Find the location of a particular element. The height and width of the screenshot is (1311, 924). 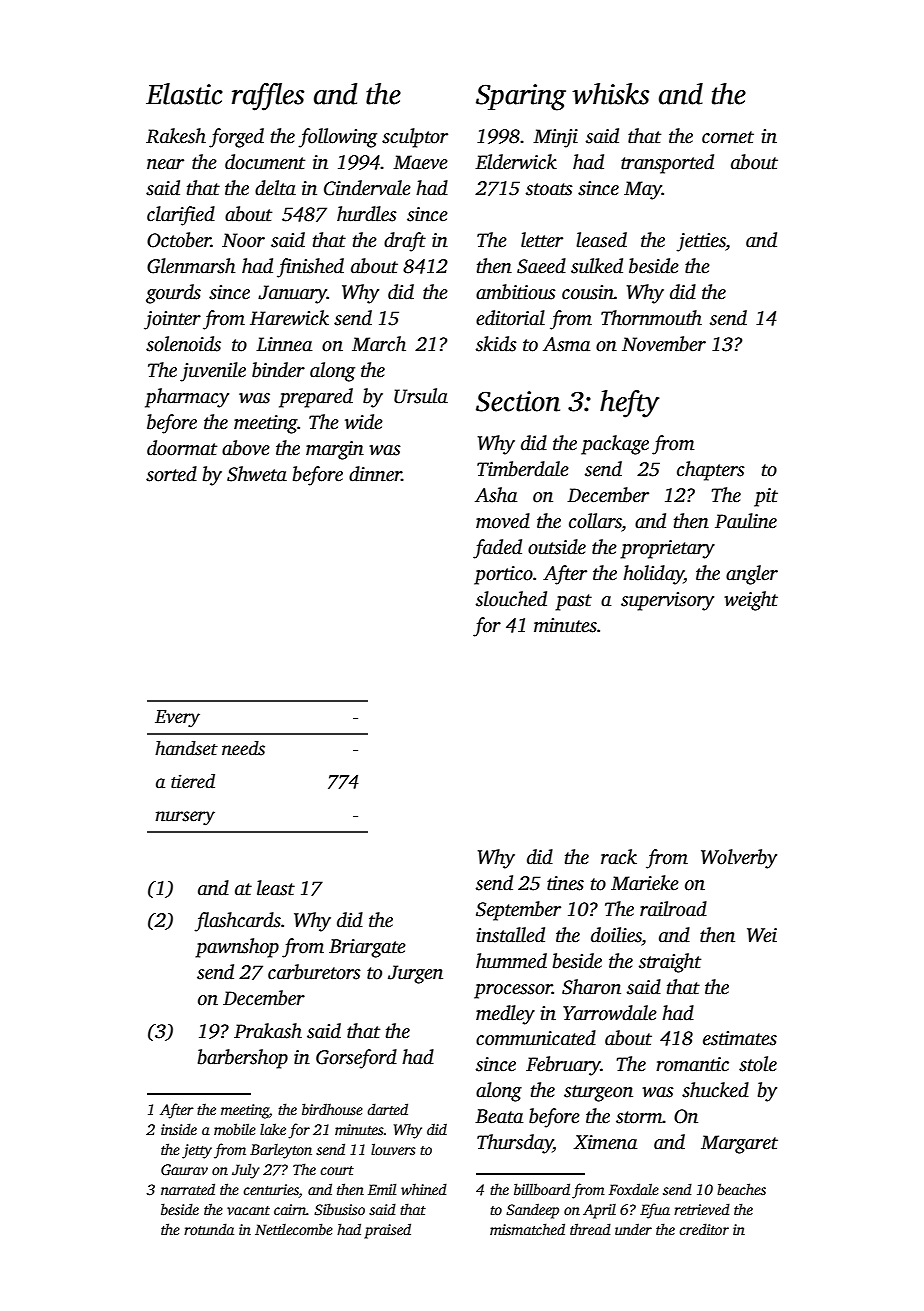

slouched is located at coordinates (511, 599).
